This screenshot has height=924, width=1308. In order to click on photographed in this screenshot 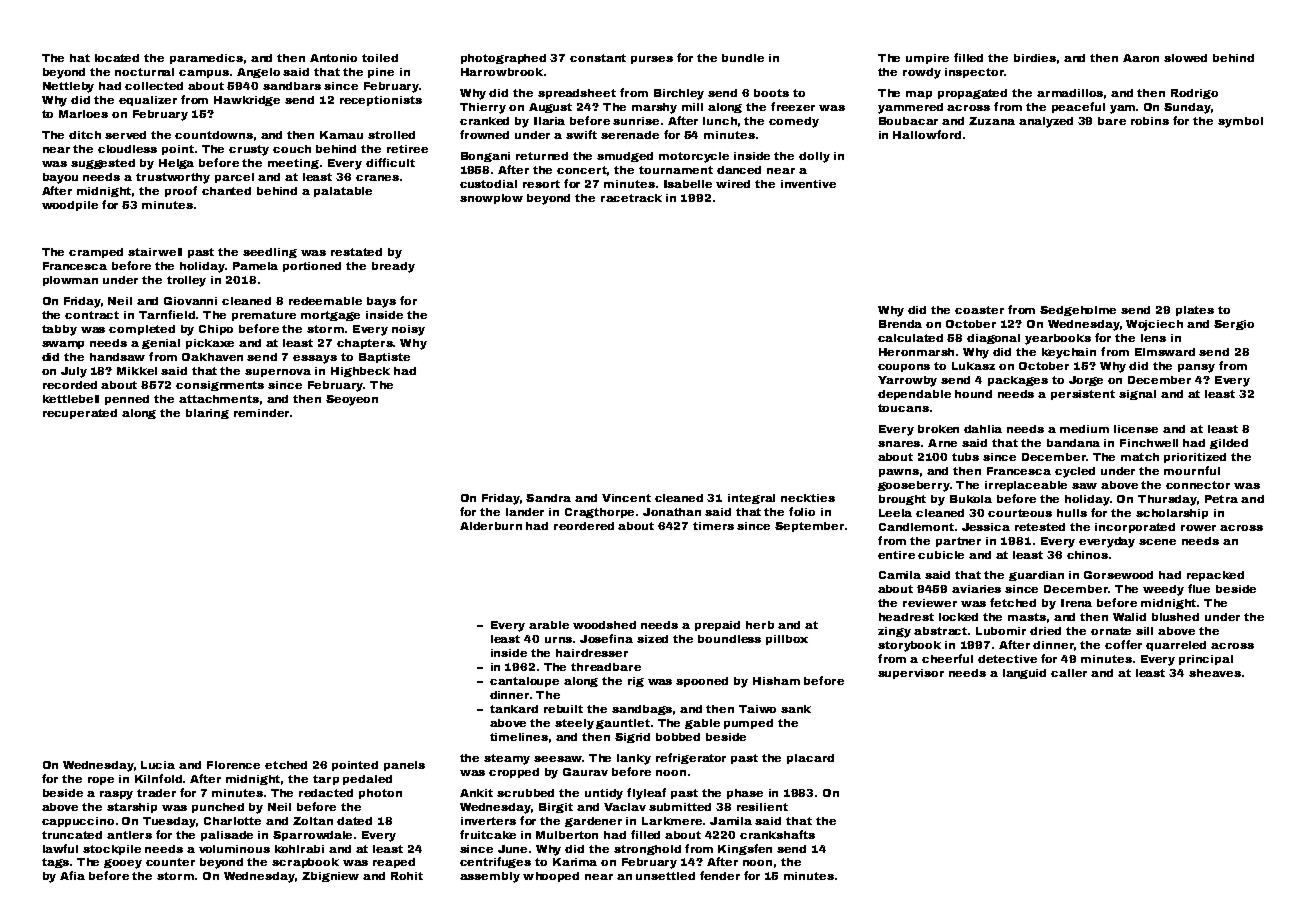, I will do `click(503, 59)`.
